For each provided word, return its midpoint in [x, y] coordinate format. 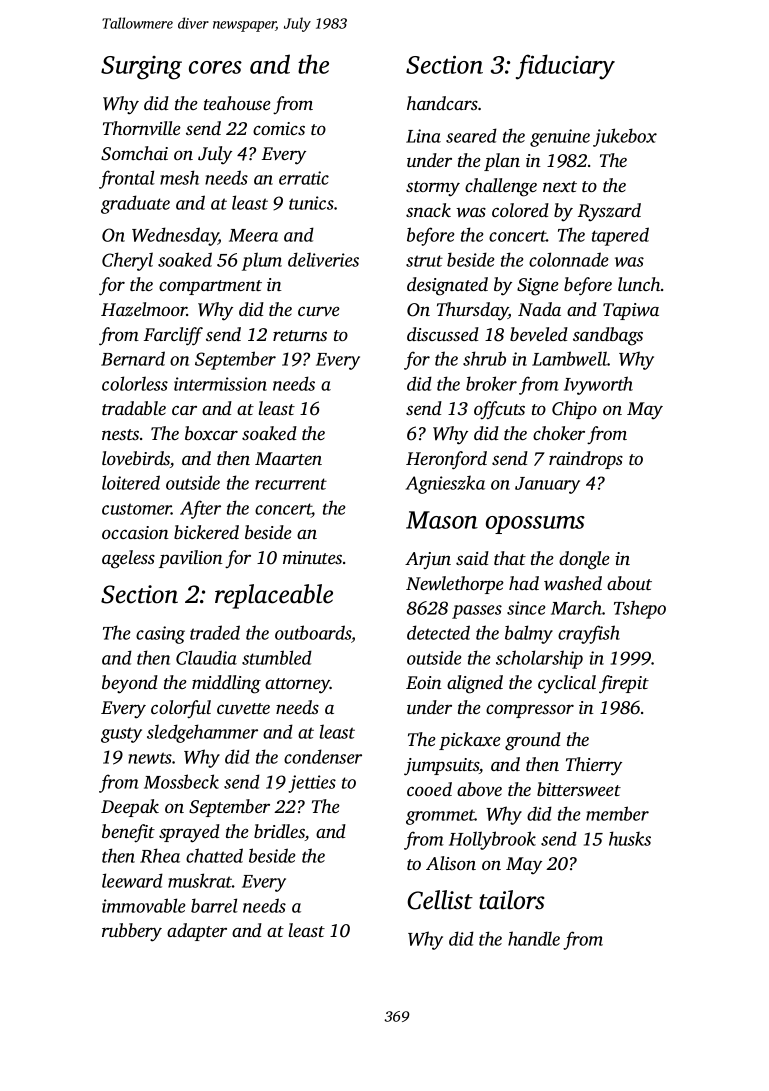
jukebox [625, 137]
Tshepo [640, 609]
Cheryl [127, 261]
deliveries [323, 259]
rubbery [132, 932]
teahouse [237, 103]
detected [438, 632]
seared [471, 135]
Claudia [206, 657]
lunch [639, 284]
